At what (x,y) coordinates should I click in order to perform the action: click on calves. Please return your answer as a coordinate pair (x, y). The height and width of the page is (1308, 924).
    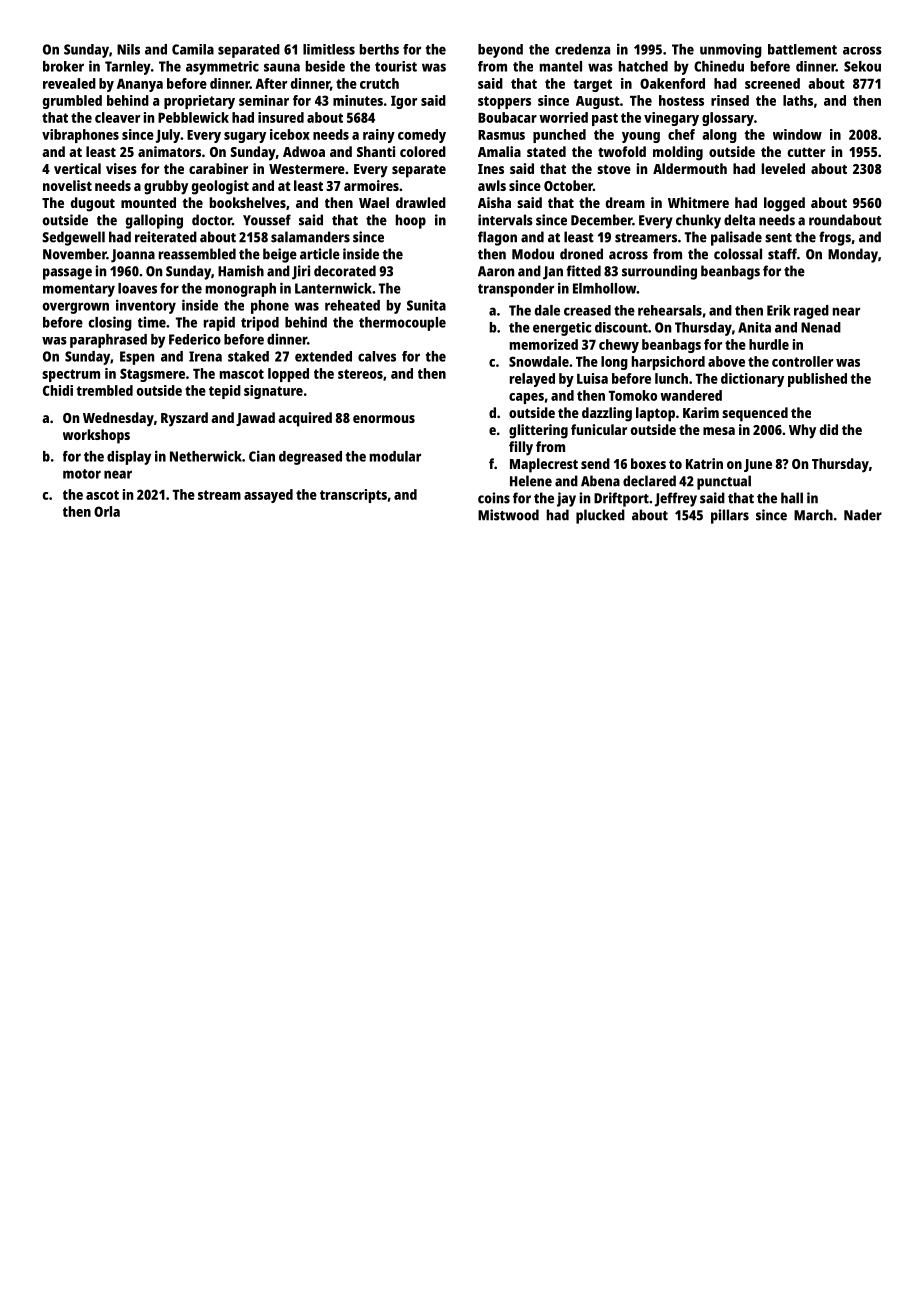
    Looking at the image, I should click on (377, 356).
